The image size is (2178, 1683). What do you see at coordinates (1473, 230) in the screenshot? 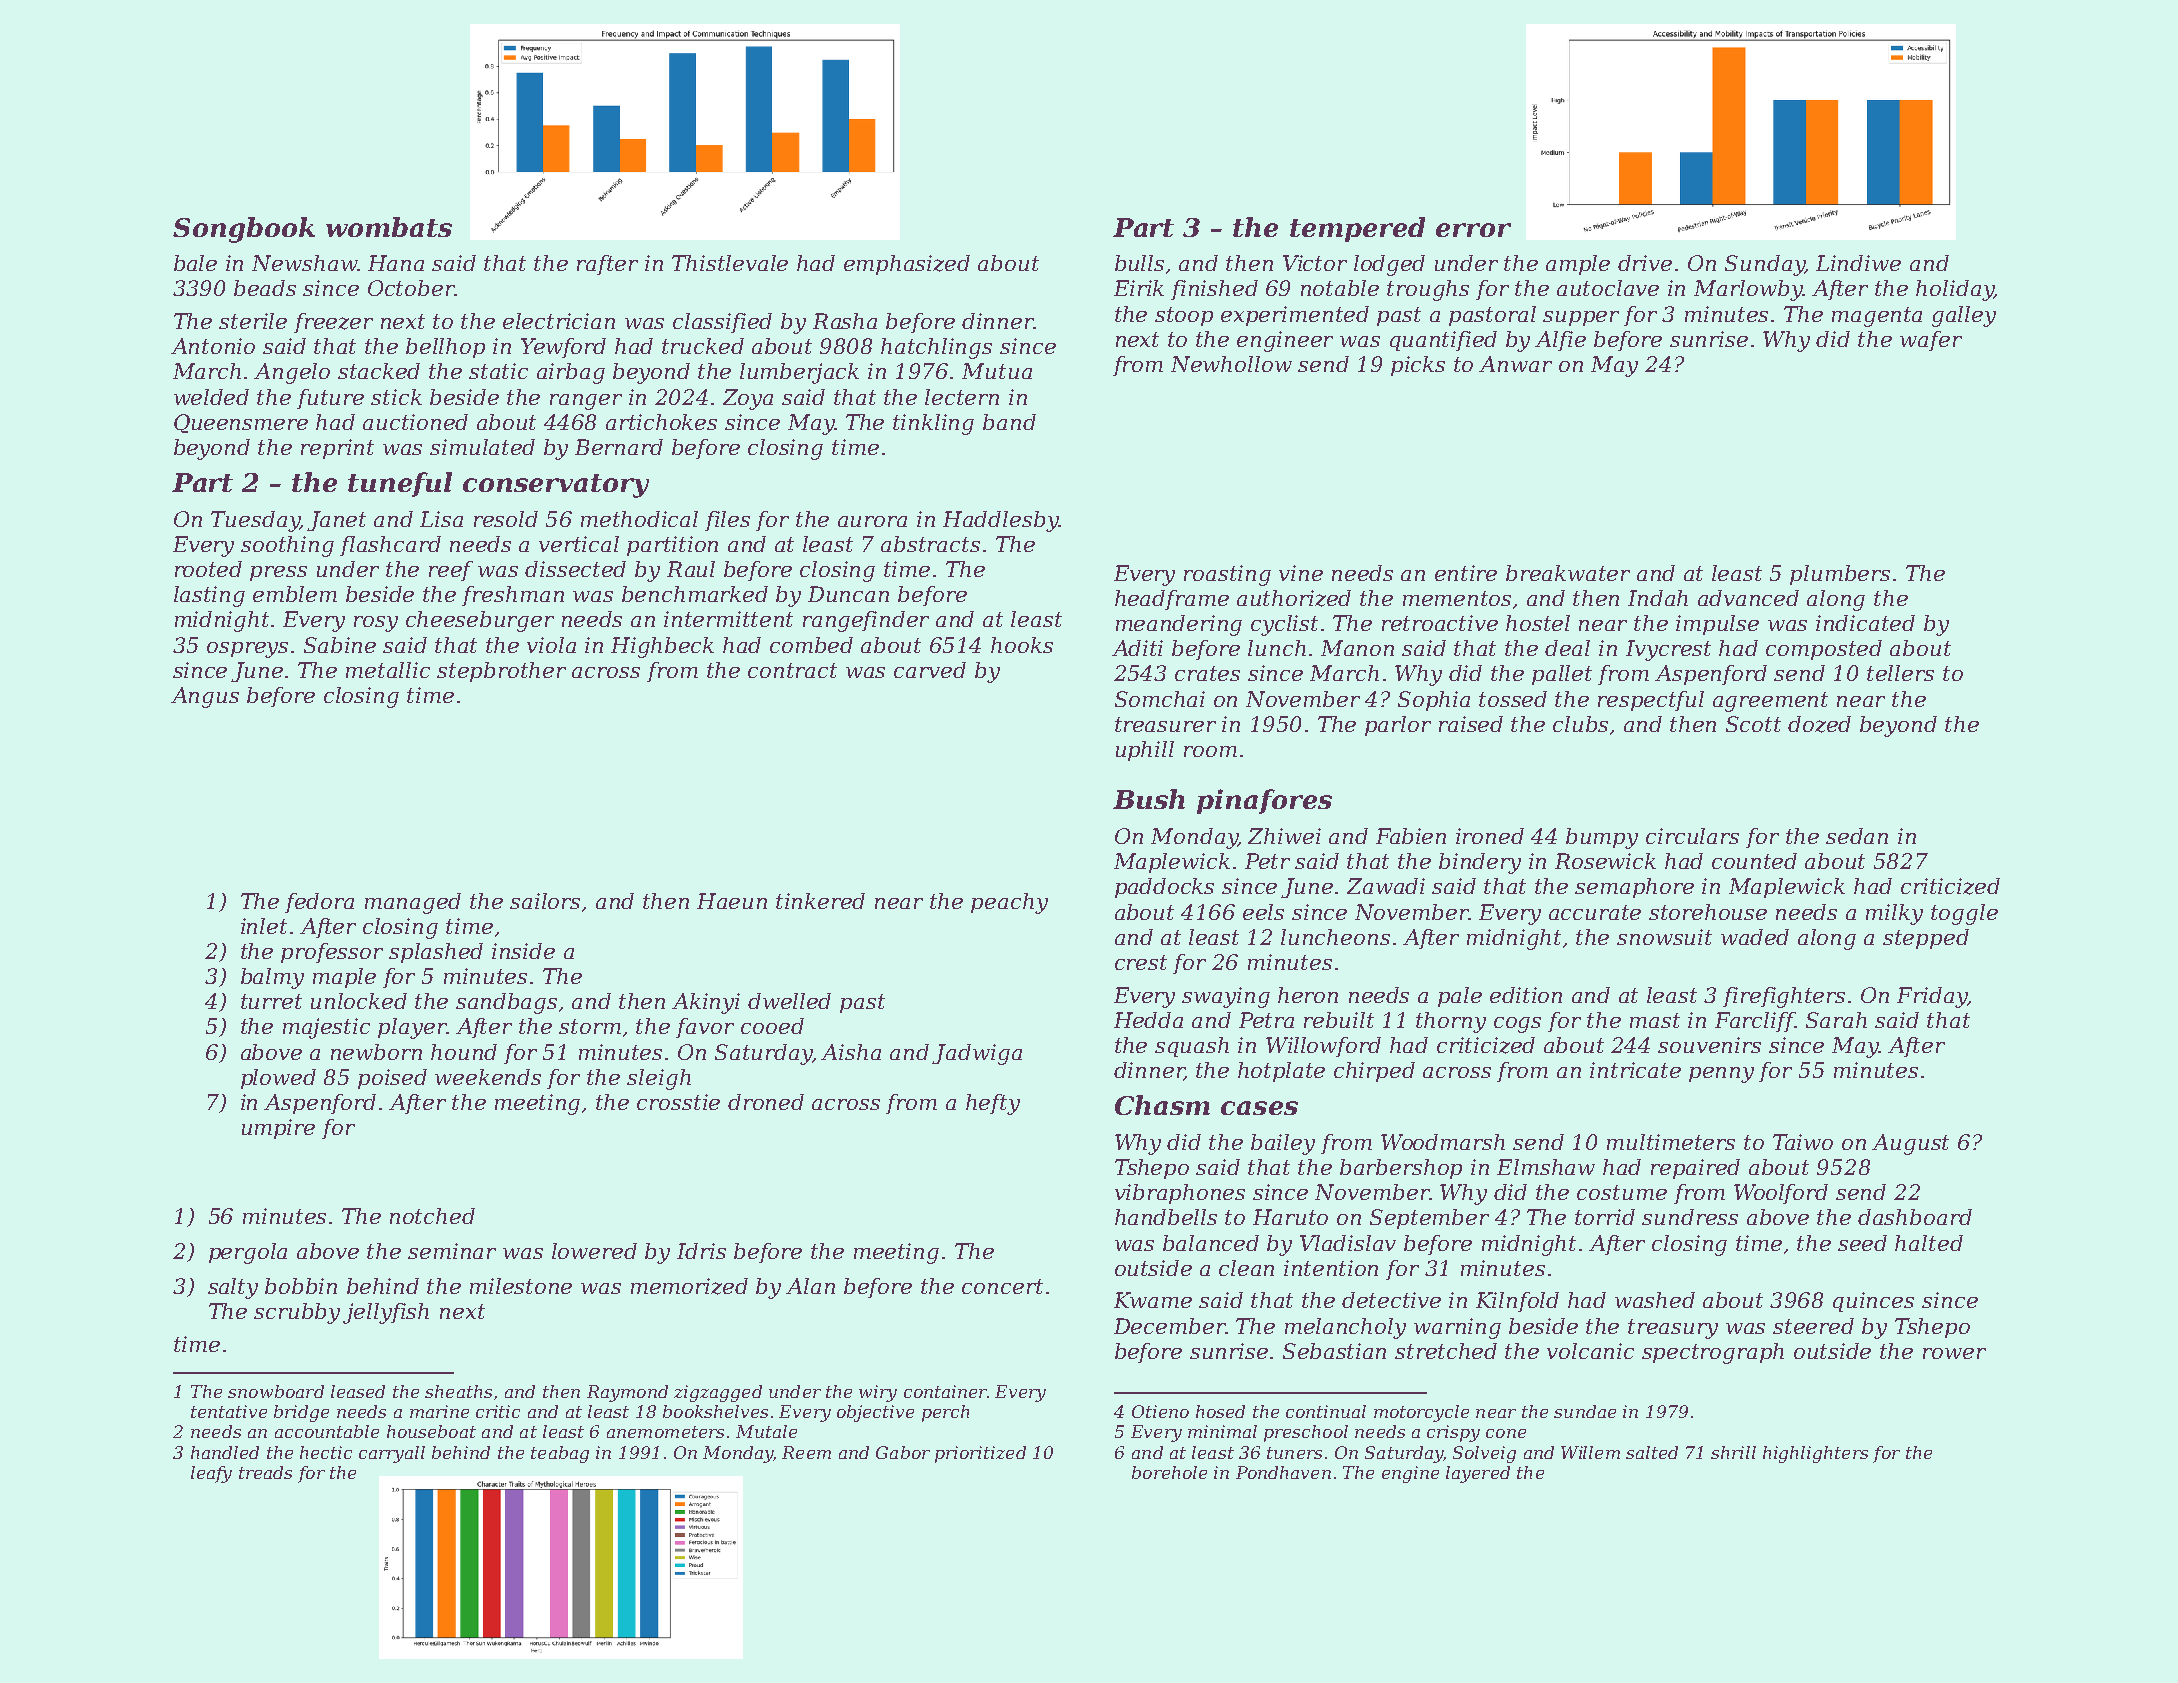
I see `error` at bounding box center [1473, 230].
